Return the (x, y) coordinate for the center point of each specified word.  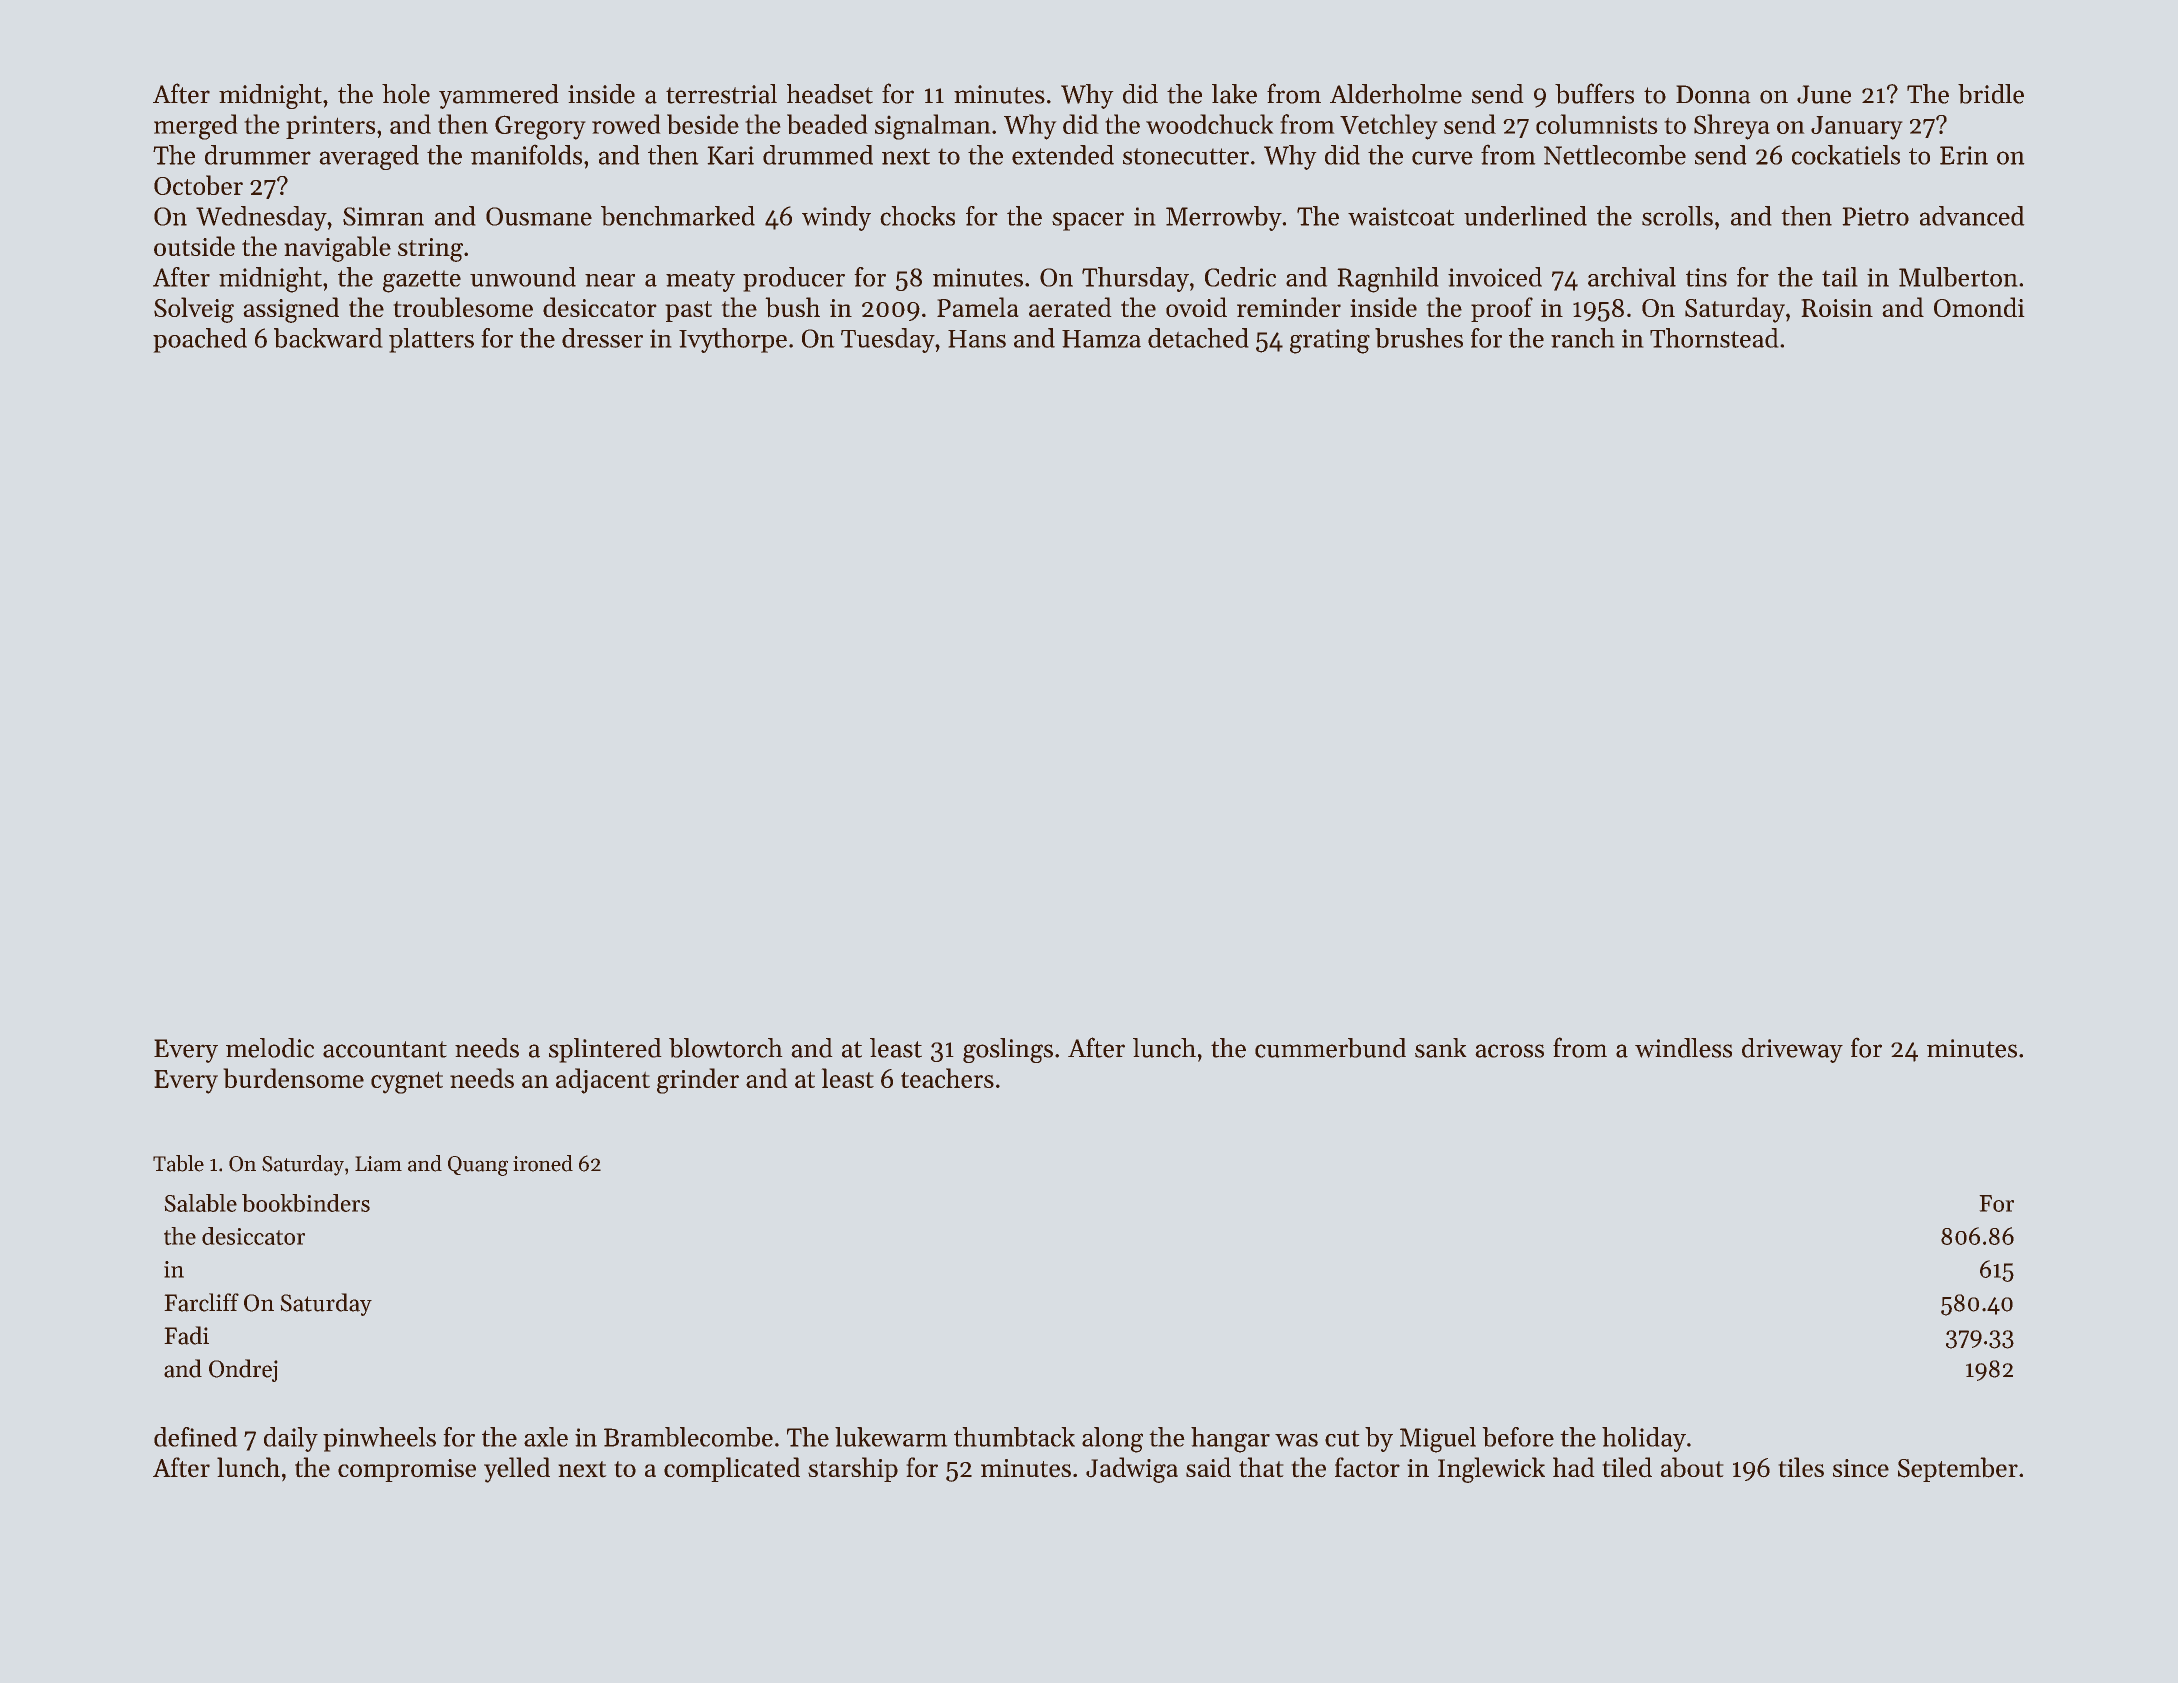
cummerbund (1330, 1048)
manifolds (526, 154)
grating (1330, 341)
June (1824, 94)
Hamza (1101, 339)
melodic (270, 1048)
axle (546, 1437)
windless (1683, 1048)
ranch (1583, 338)
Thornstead (1714, 338)
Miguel (1438, 1440)
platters (431, 340)
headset (830, 94)
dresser (602, 338)
